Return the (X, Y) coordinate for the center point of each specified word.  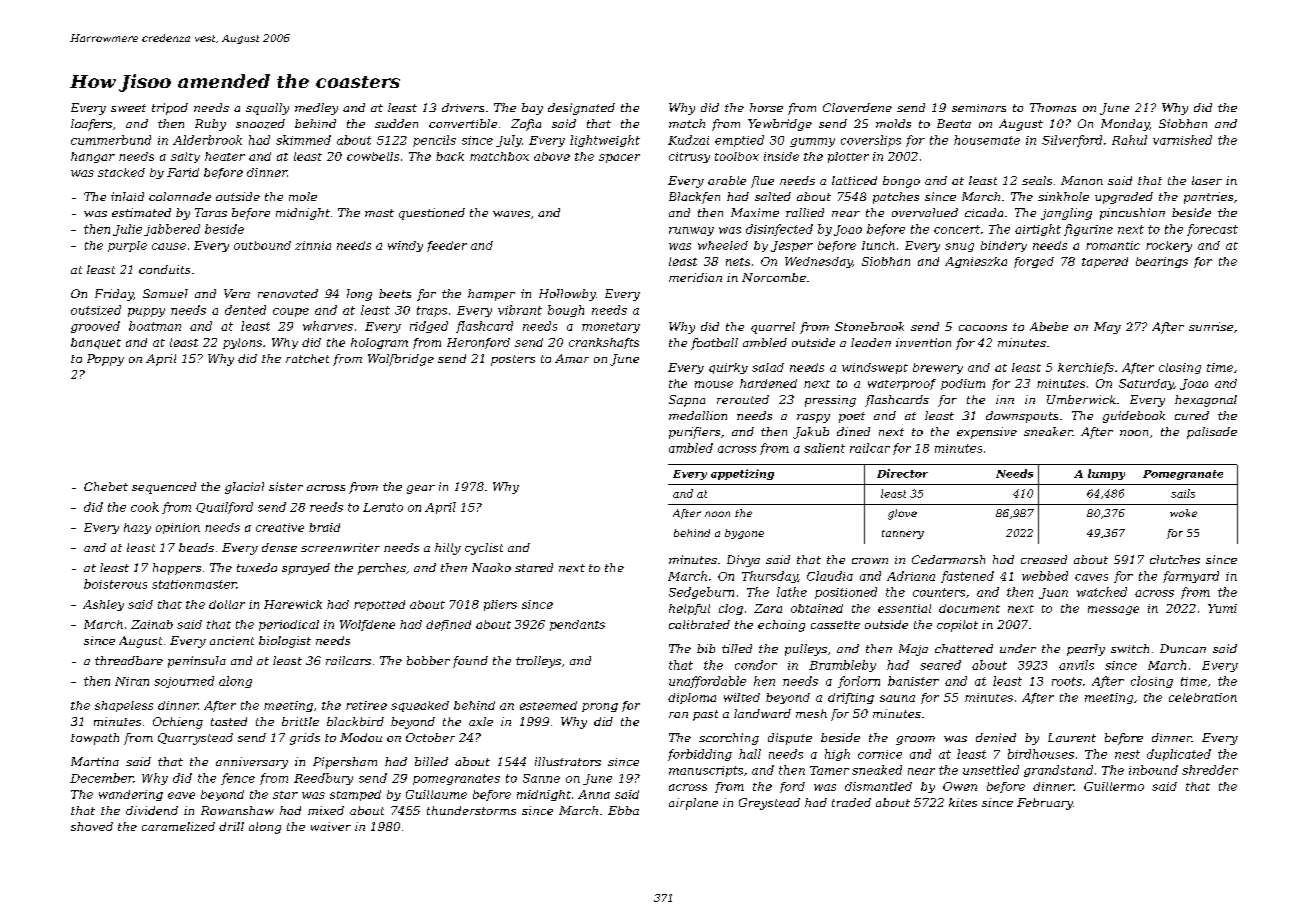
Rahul (1129, 140)
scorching (729, 739)
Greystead (769, 804)
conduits (164, 269)
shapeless (124, 706)
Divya (743, 561)
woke (1183, 513)
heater (225, 156)
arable (727, 180)
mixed (326, 810)
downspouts (1022, 417)
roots (1067, 681)
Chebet (106, 486)
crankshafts (604, 343)
